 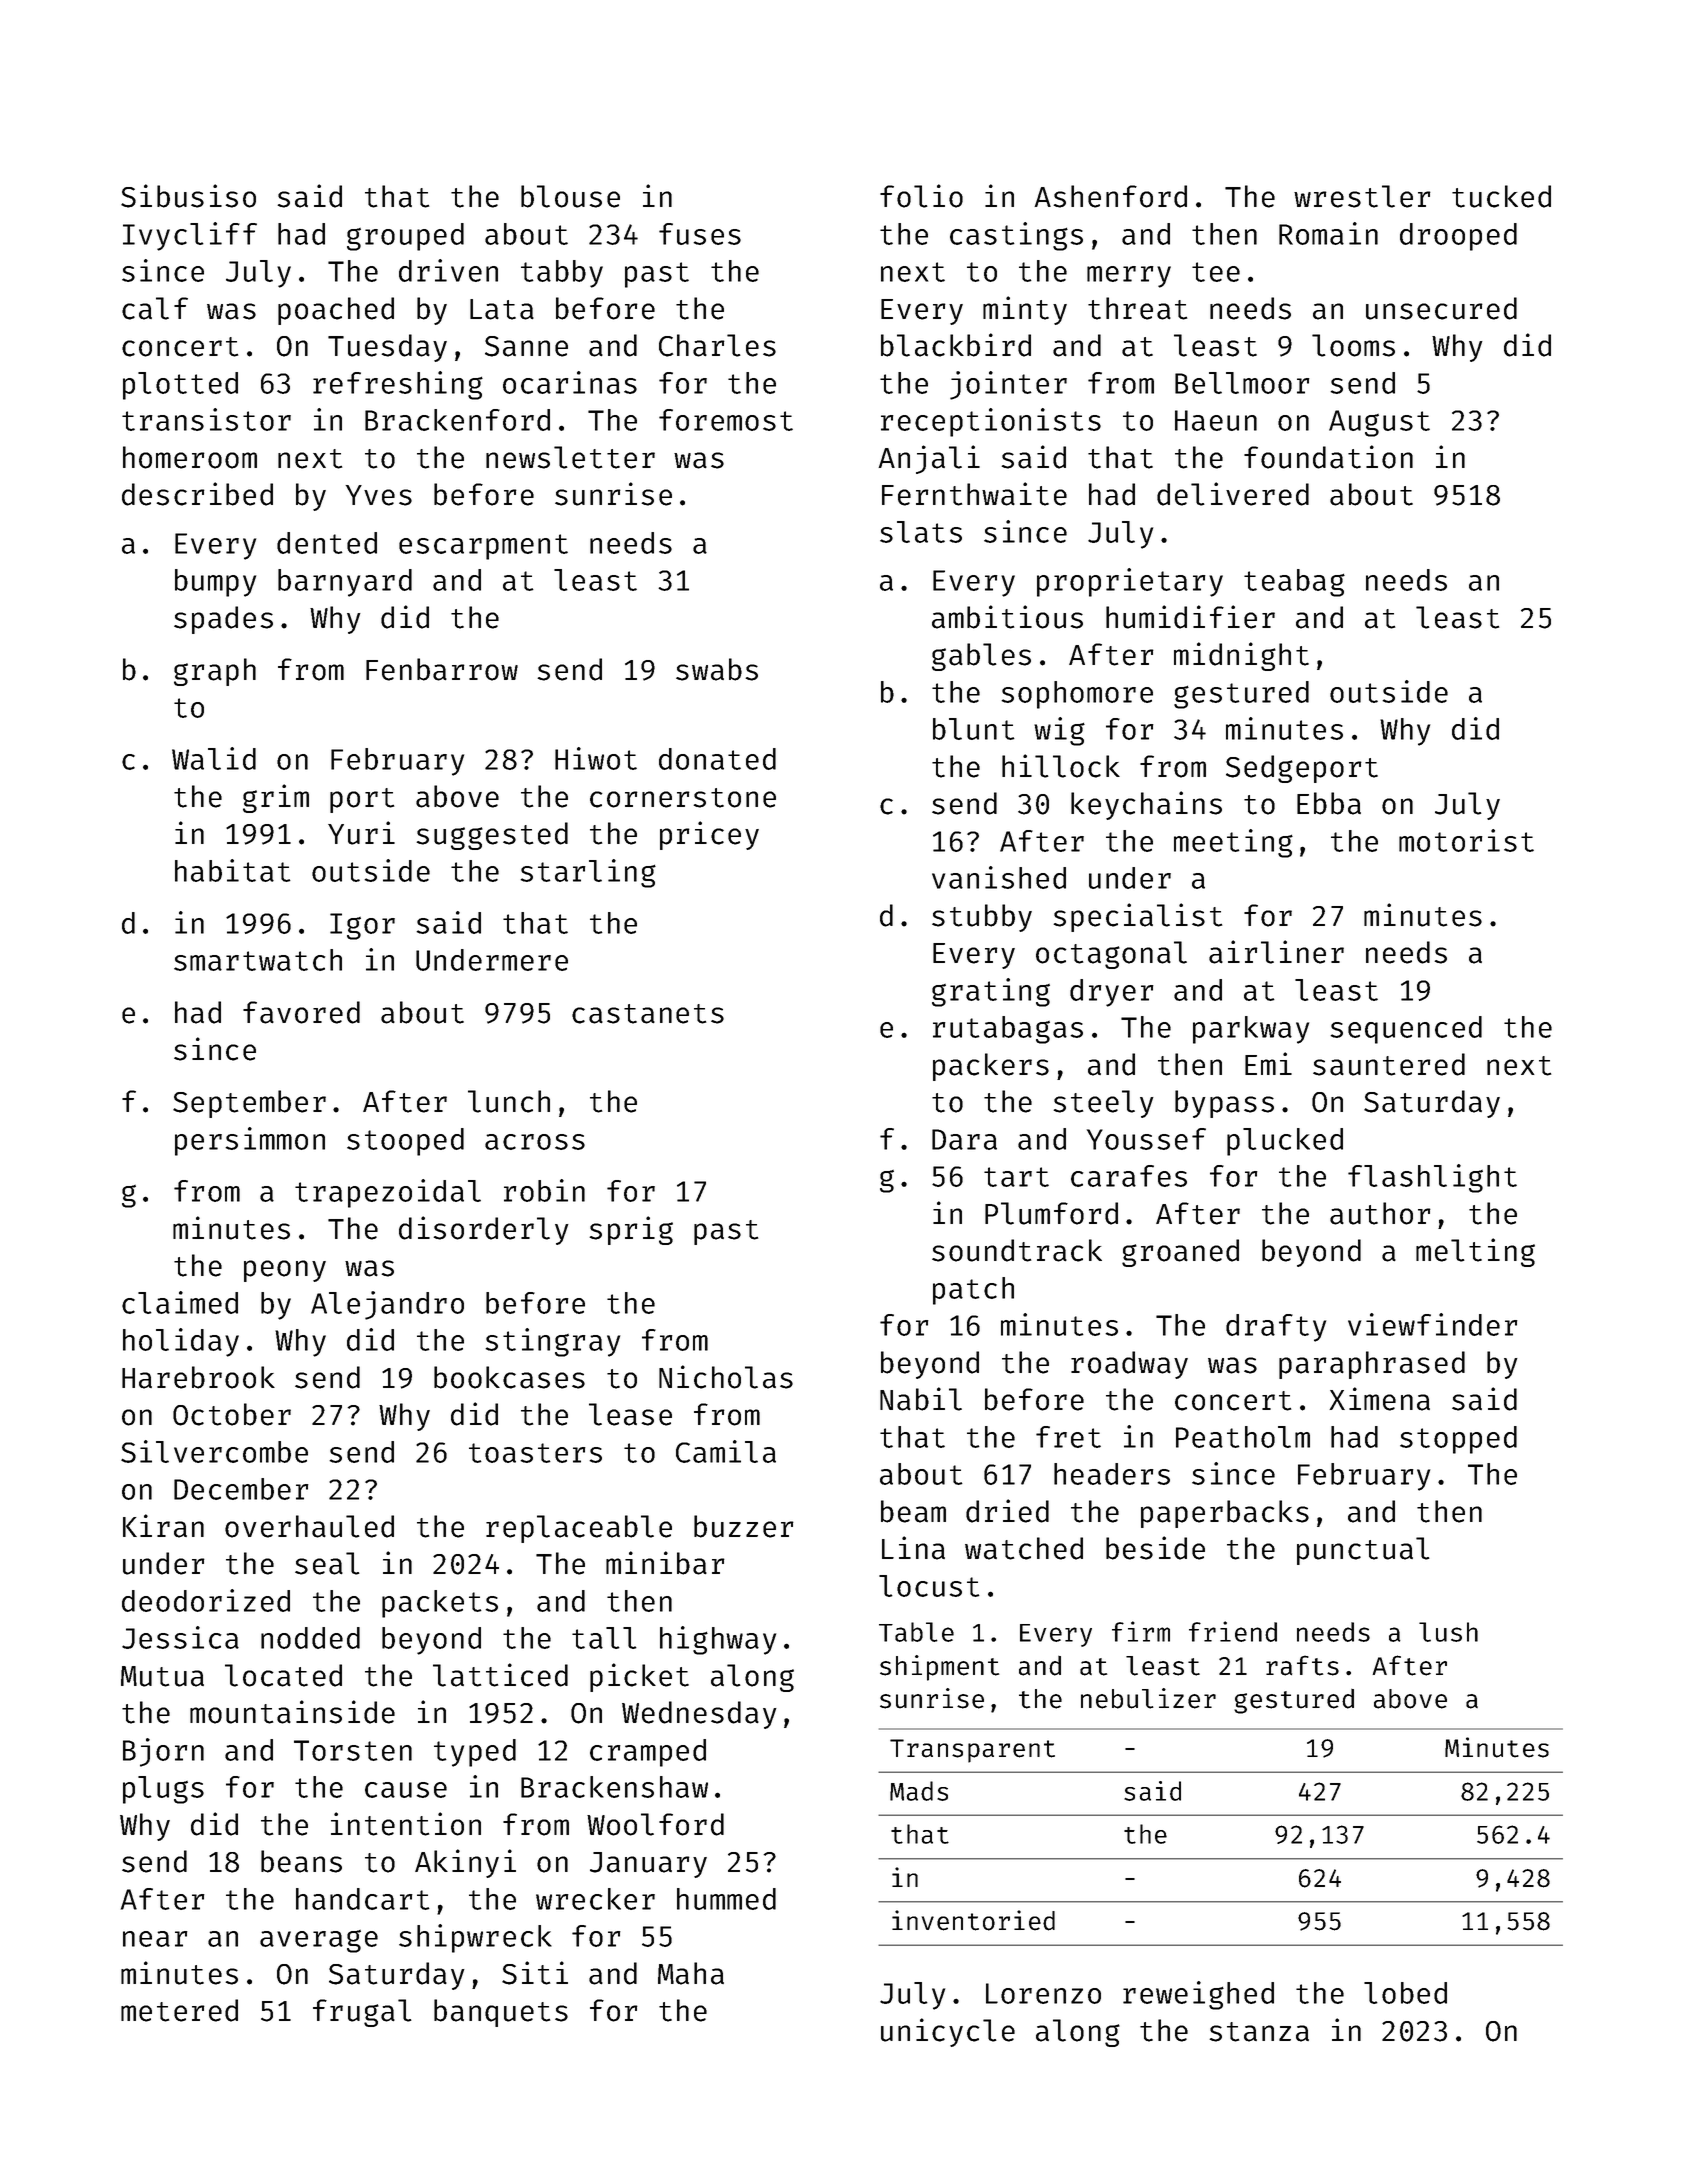 I want to click on plucked, so click(x=1285, y=1142).
